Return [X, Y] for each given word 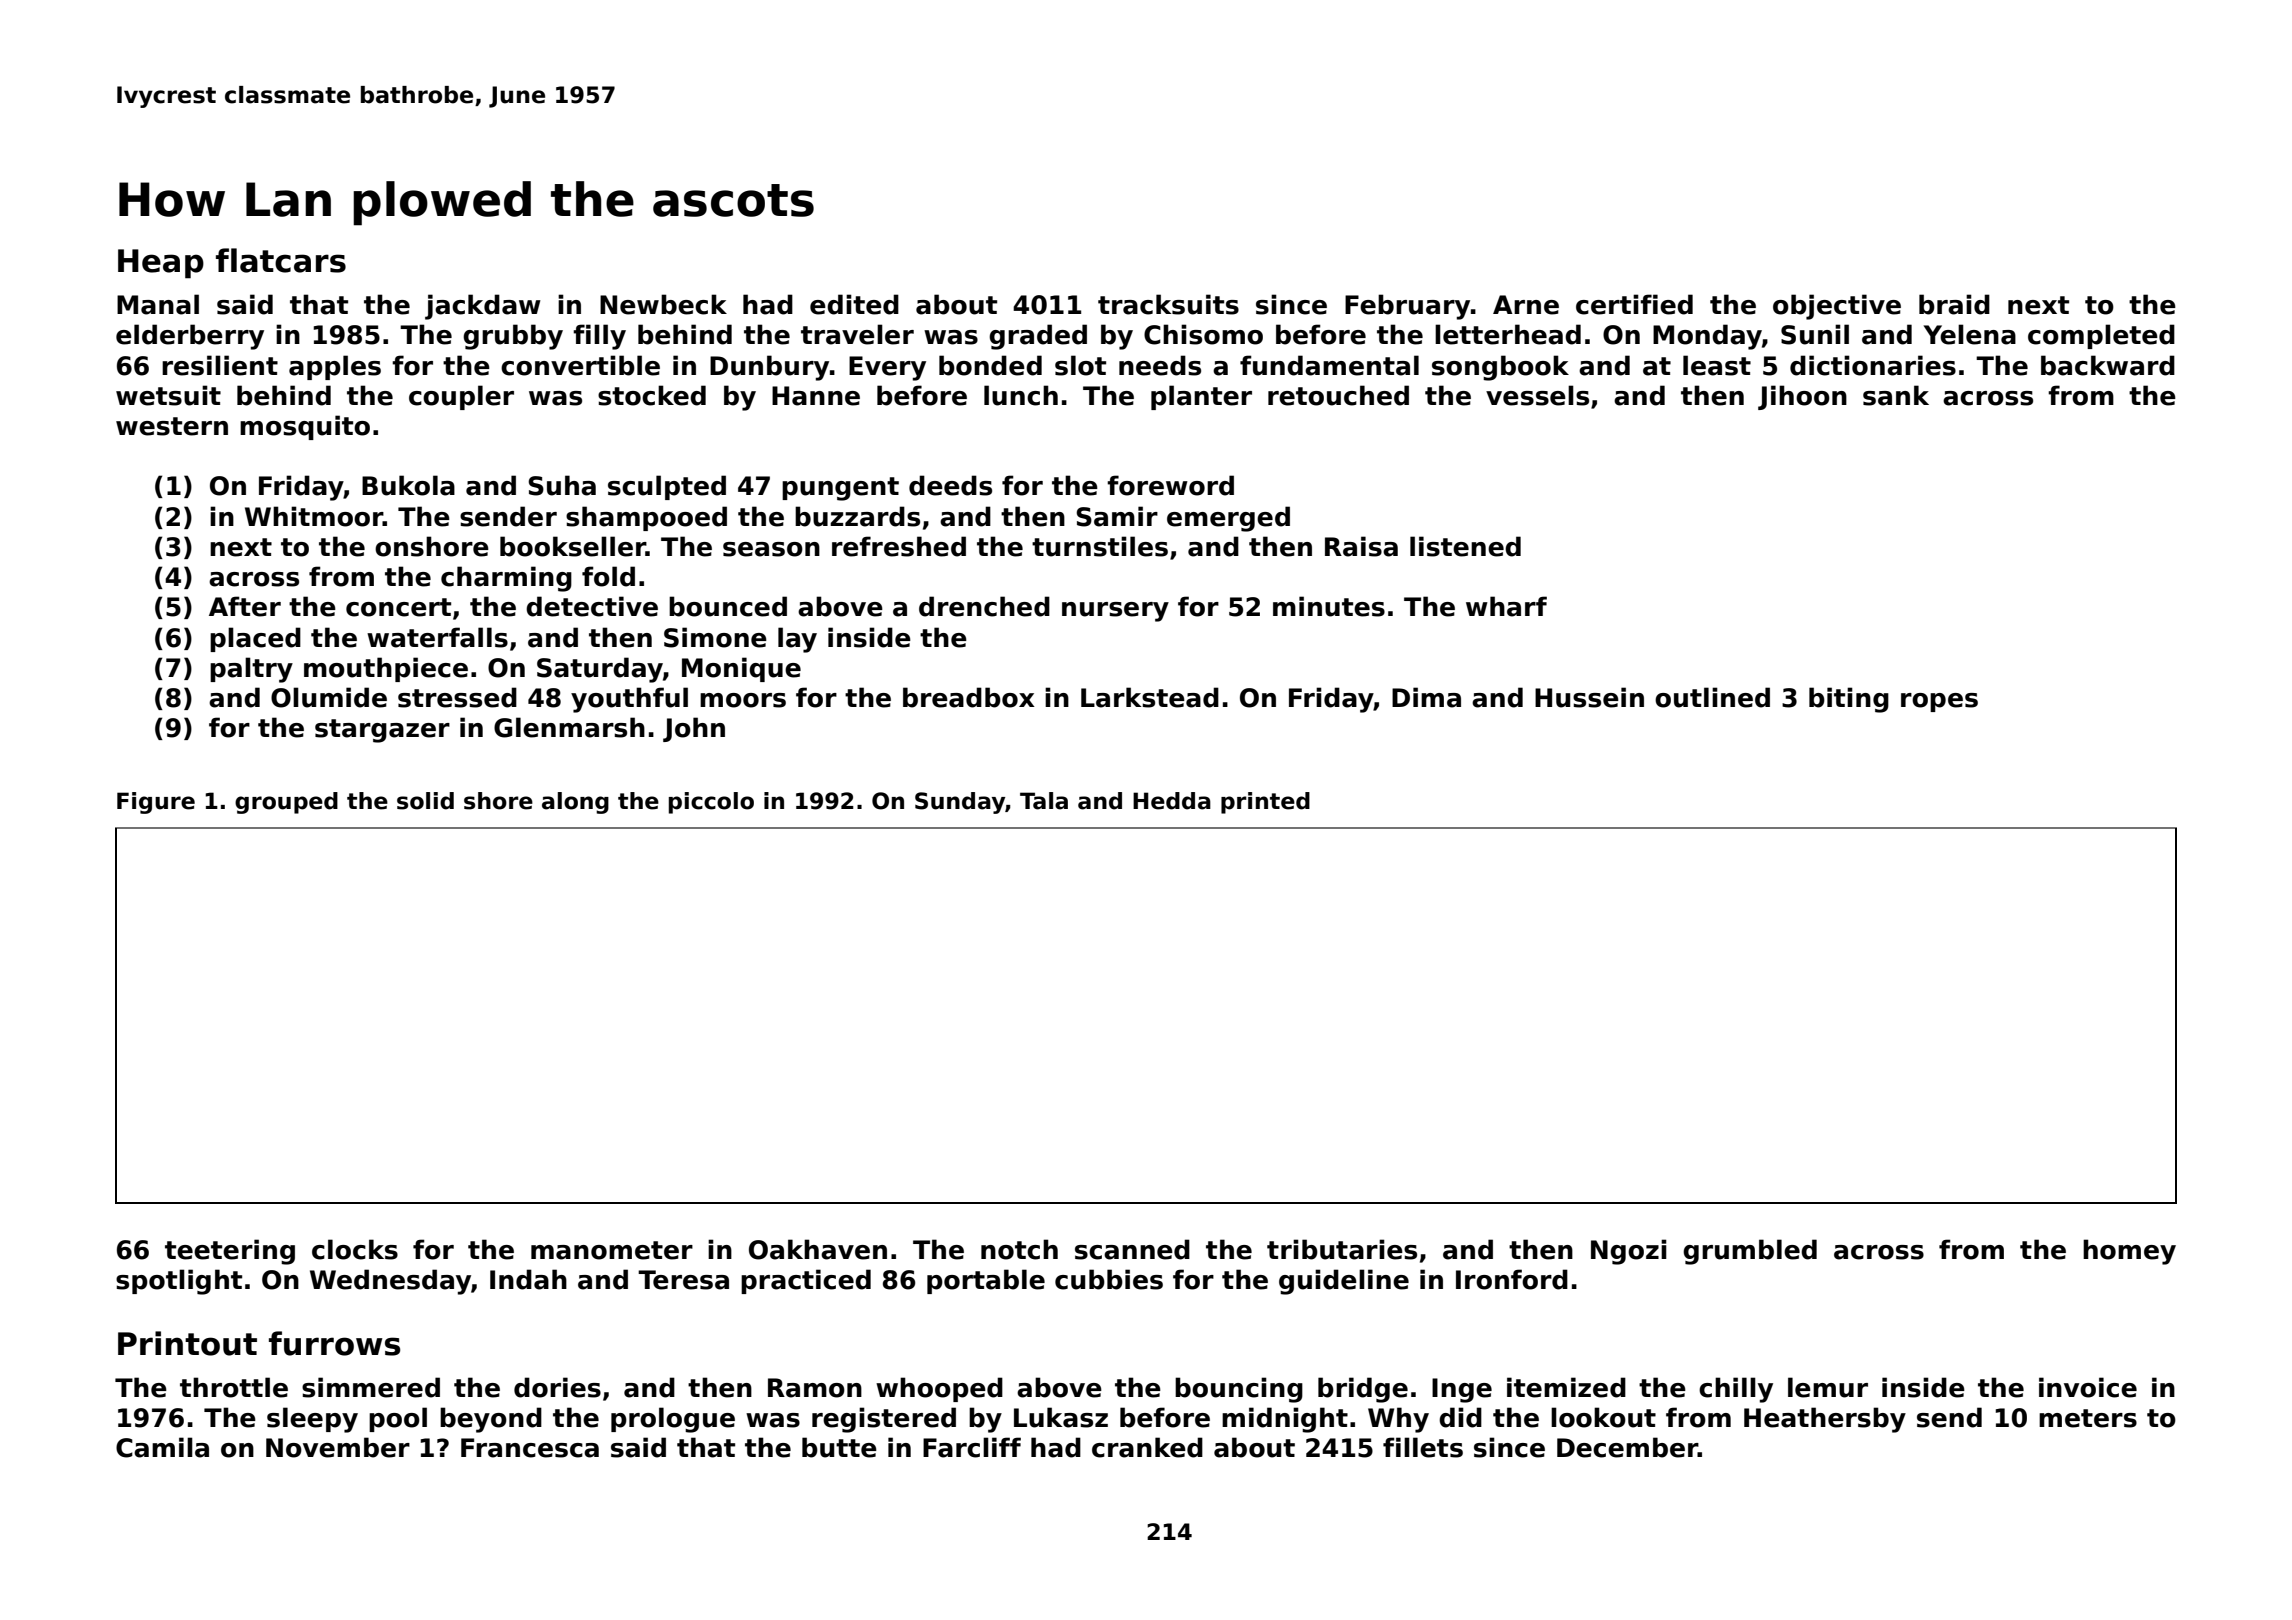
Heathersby [1825, 1420]
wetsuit [168, 395]
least [1717, 365]
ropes [1939, 702]
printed [1265, 803]
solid [425, 801]
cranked [1147, 1447]
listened [1465, 546]
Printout [187, 1343]
